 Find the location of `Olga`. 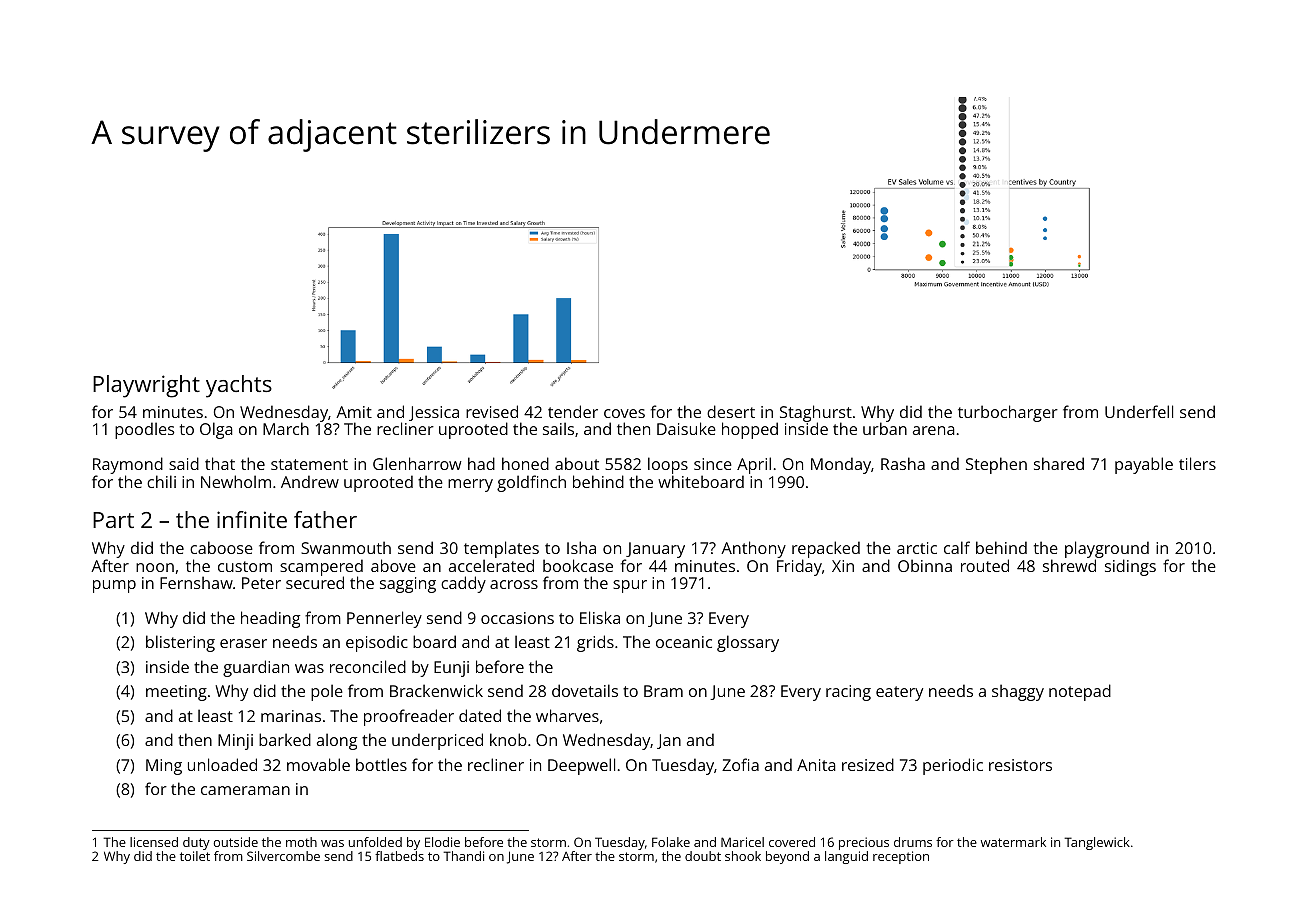

Olga is located at coordinates (216, 430).
